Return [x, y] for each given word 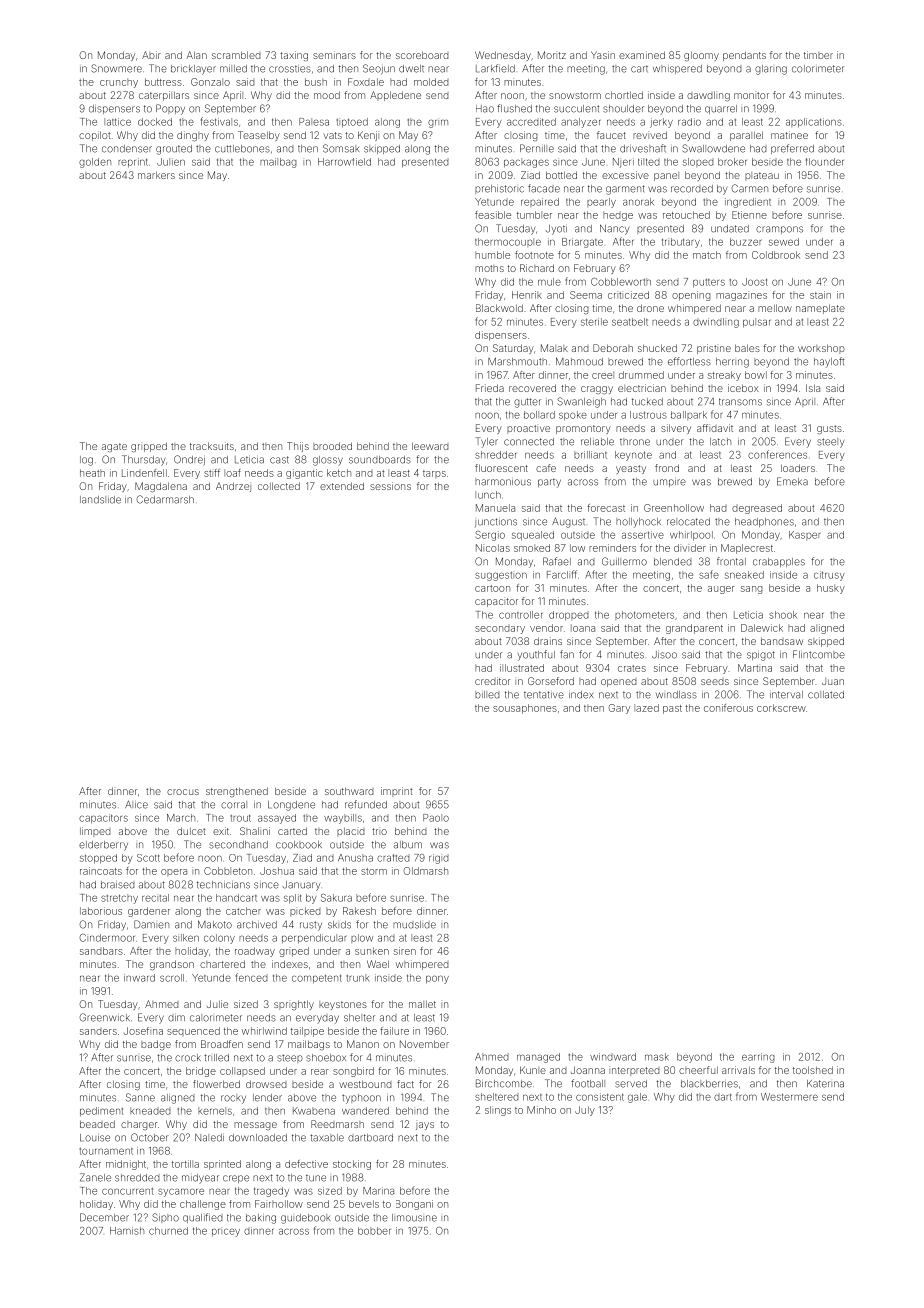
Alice [136, 804]
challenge [203, 1205]
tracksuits [212, 446]
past [672, 709]
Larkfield [495, 68]
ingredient [748, 203]
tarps [434, 474]
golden [95, 163]
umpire [669, 483]
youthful [536, 655]
